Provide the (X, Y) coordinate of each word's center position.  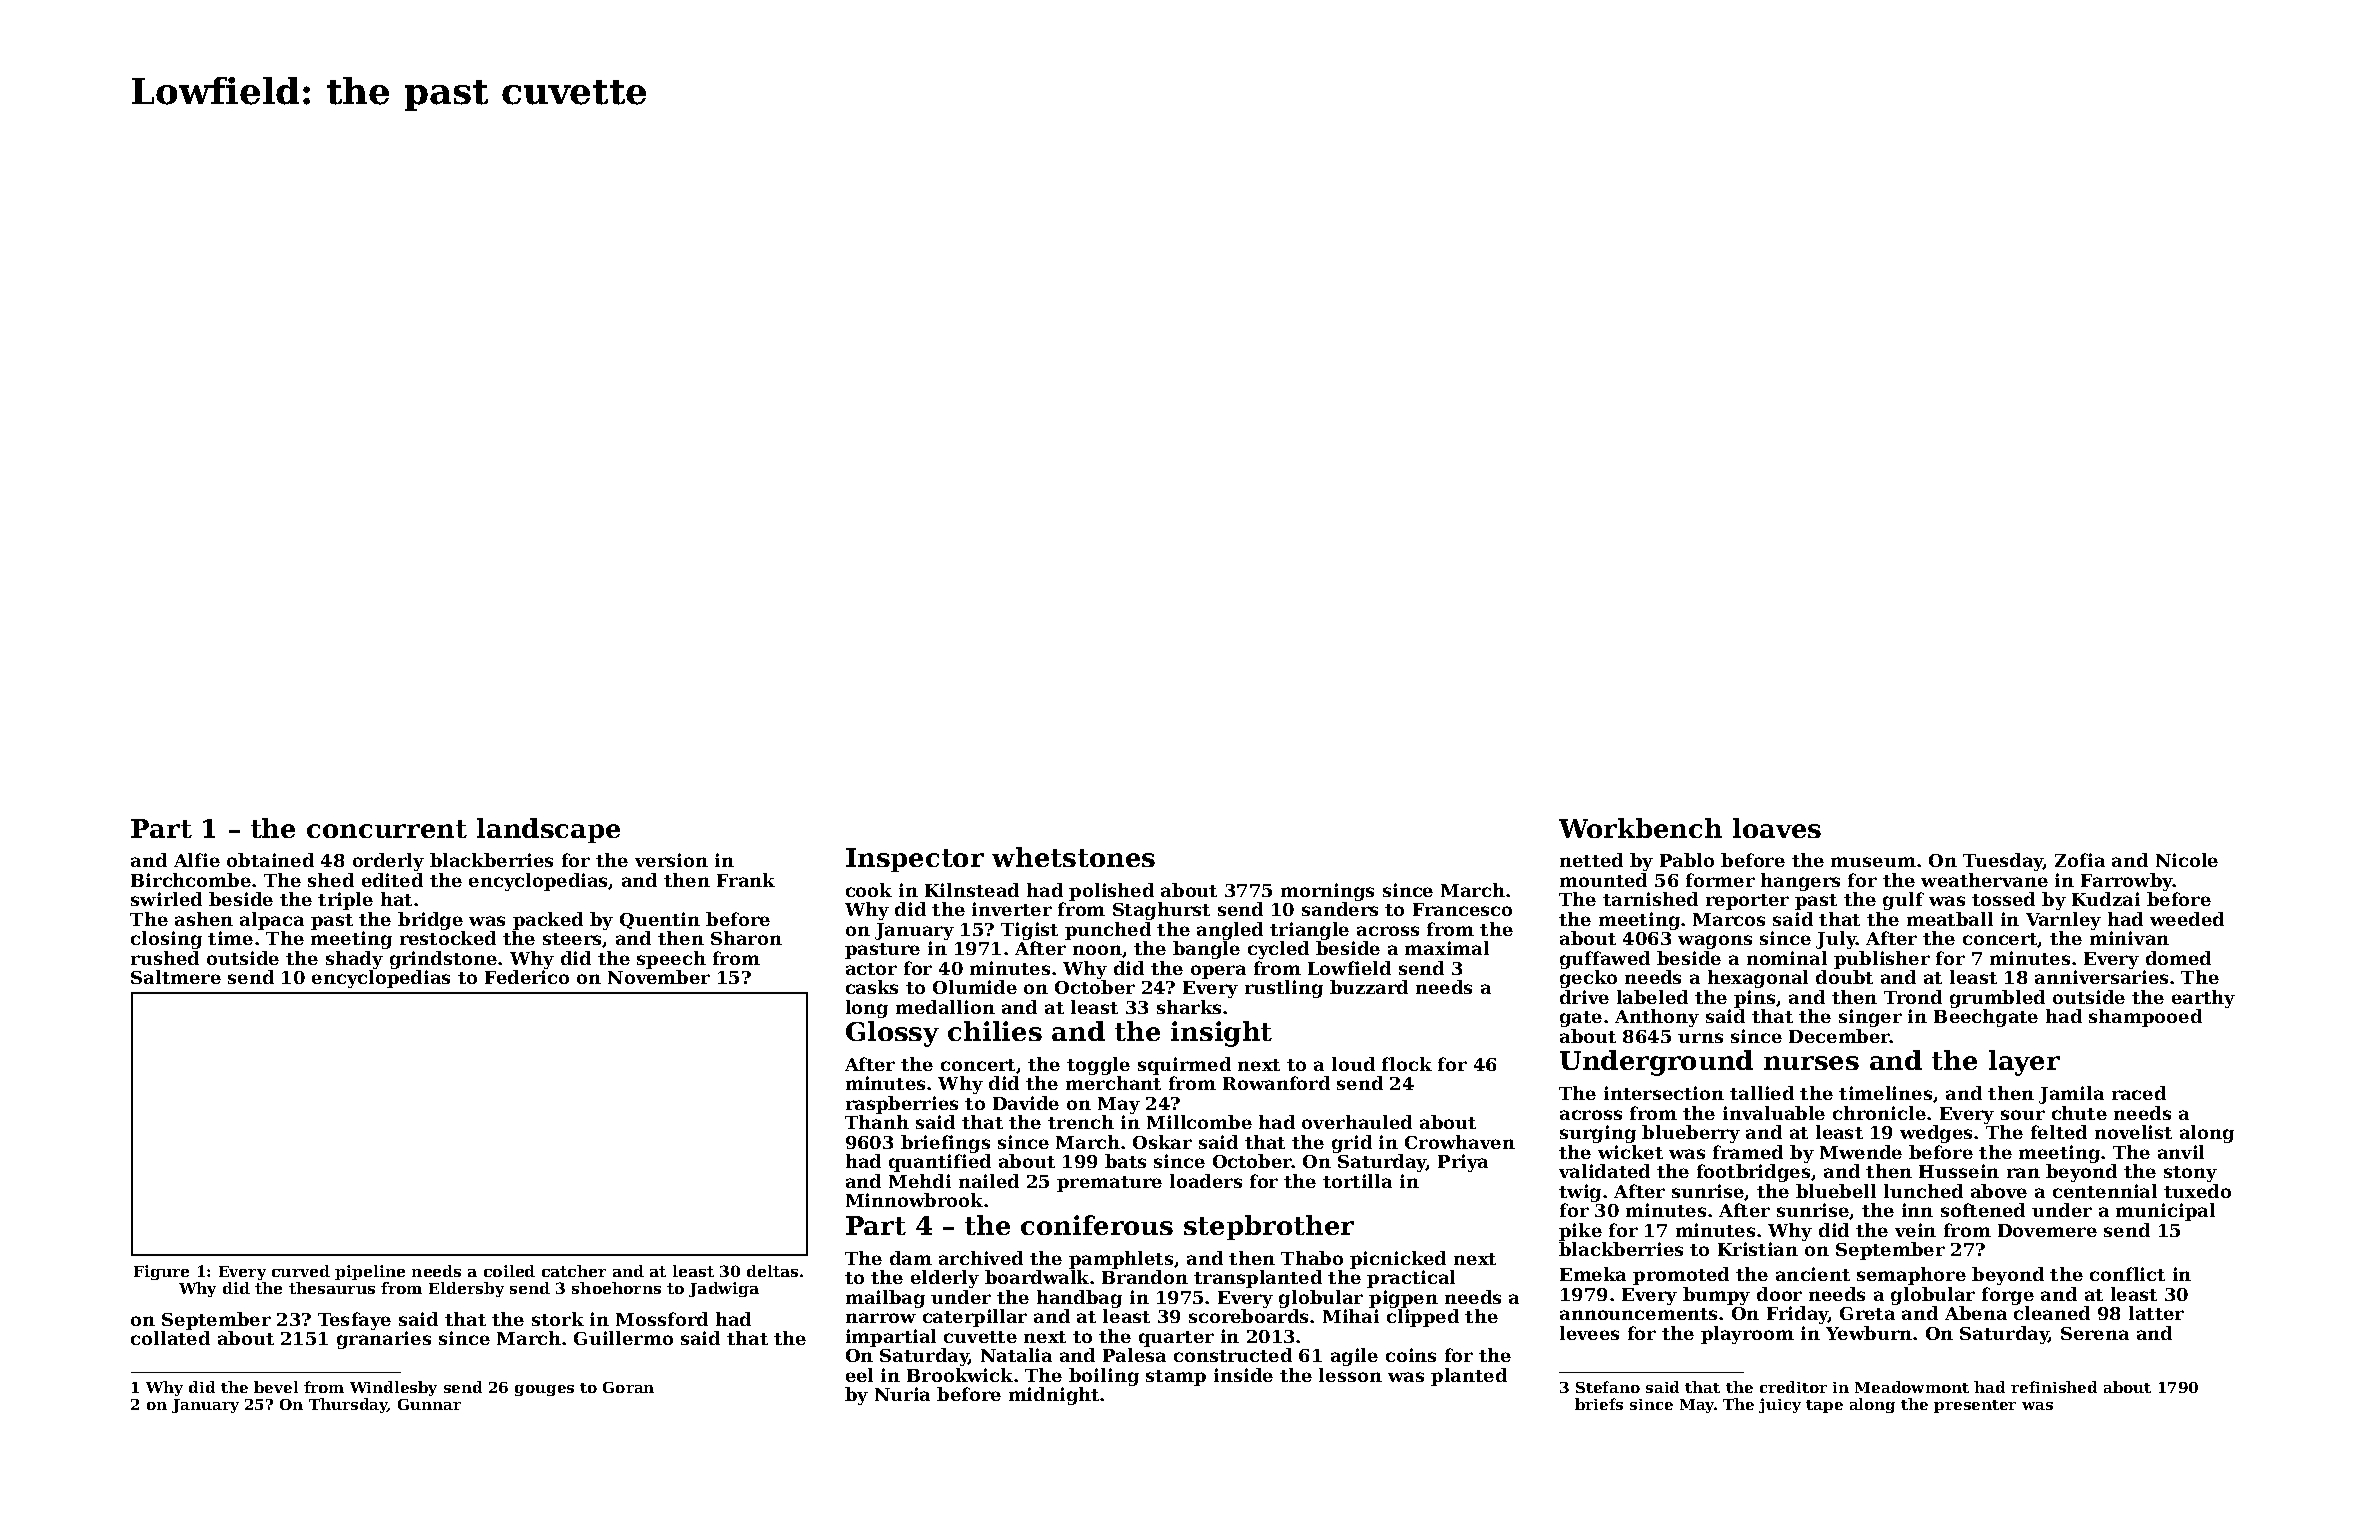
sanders (1340, 909)
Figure (161, 1272)
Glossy (892, 1034)
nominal (1787, 958)
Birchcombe (191, 880)
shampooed (2145, 1018)
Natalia (1016, 1355)
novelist (2133, 1132)
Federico (527, 977)
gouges (544, 1390)
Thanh (877, 1122)
